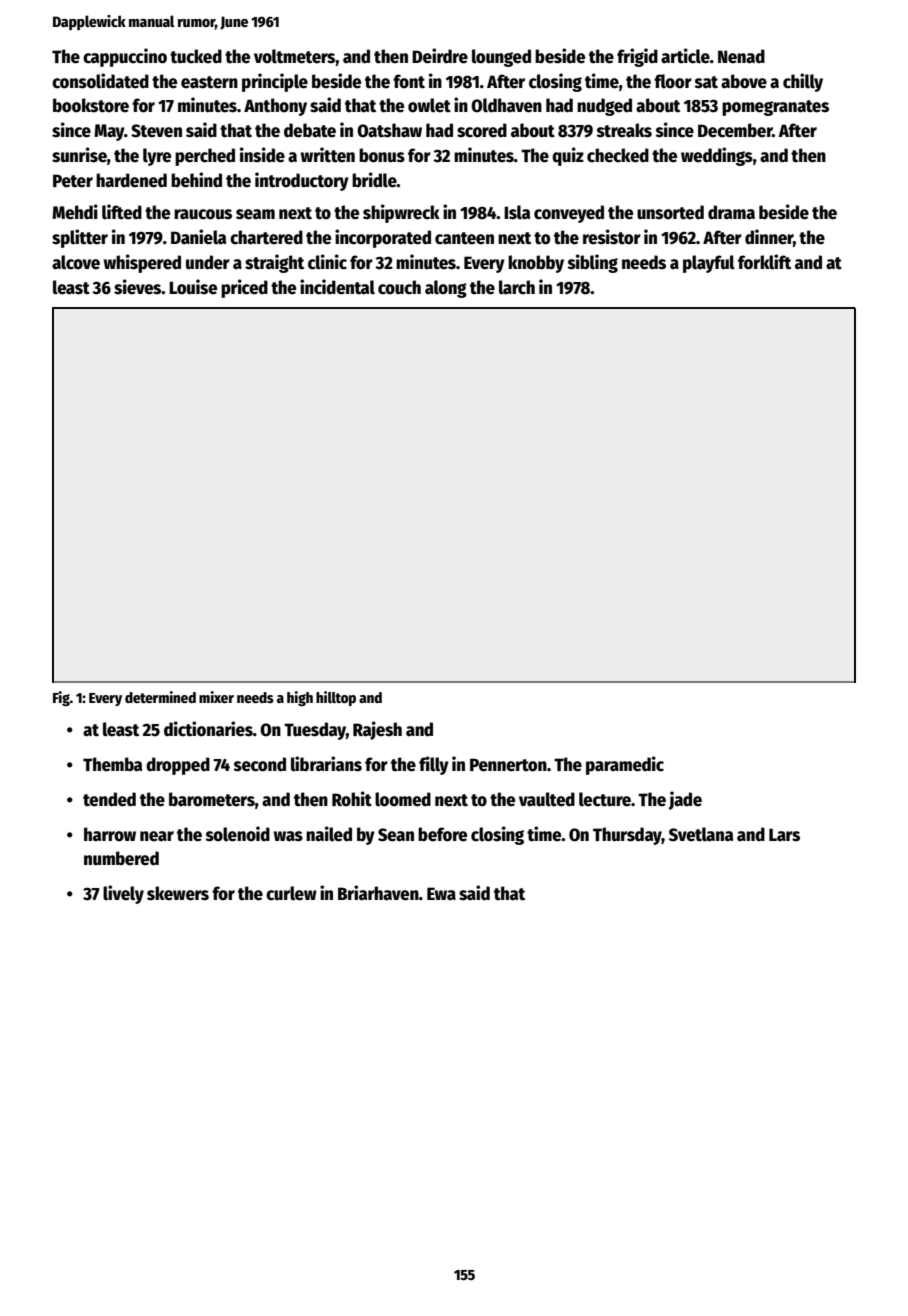  I want to click on streaks, so click(624, 130).
